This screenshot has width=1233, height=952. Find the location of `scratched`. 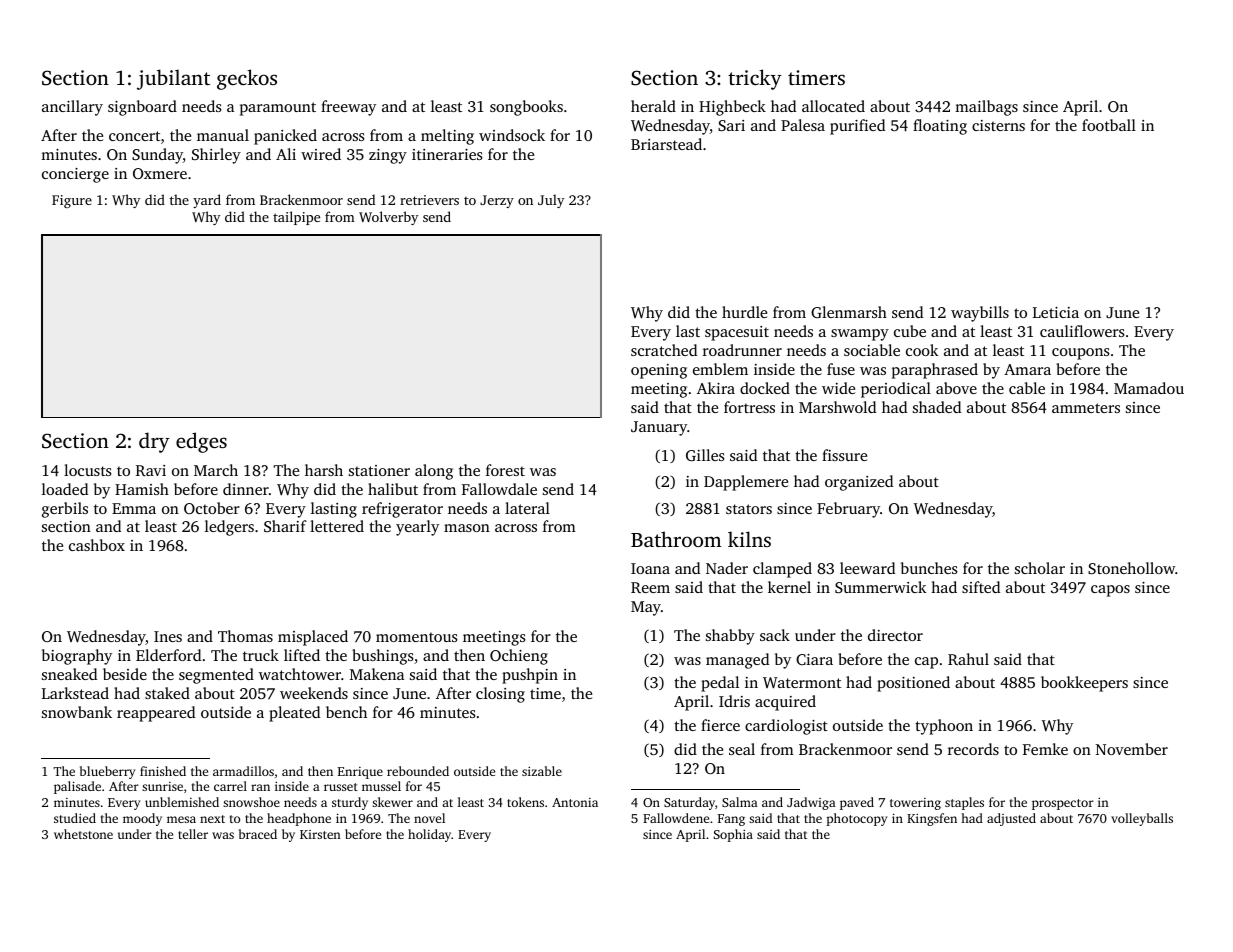

scratched is located at coordinates (664, 350).
